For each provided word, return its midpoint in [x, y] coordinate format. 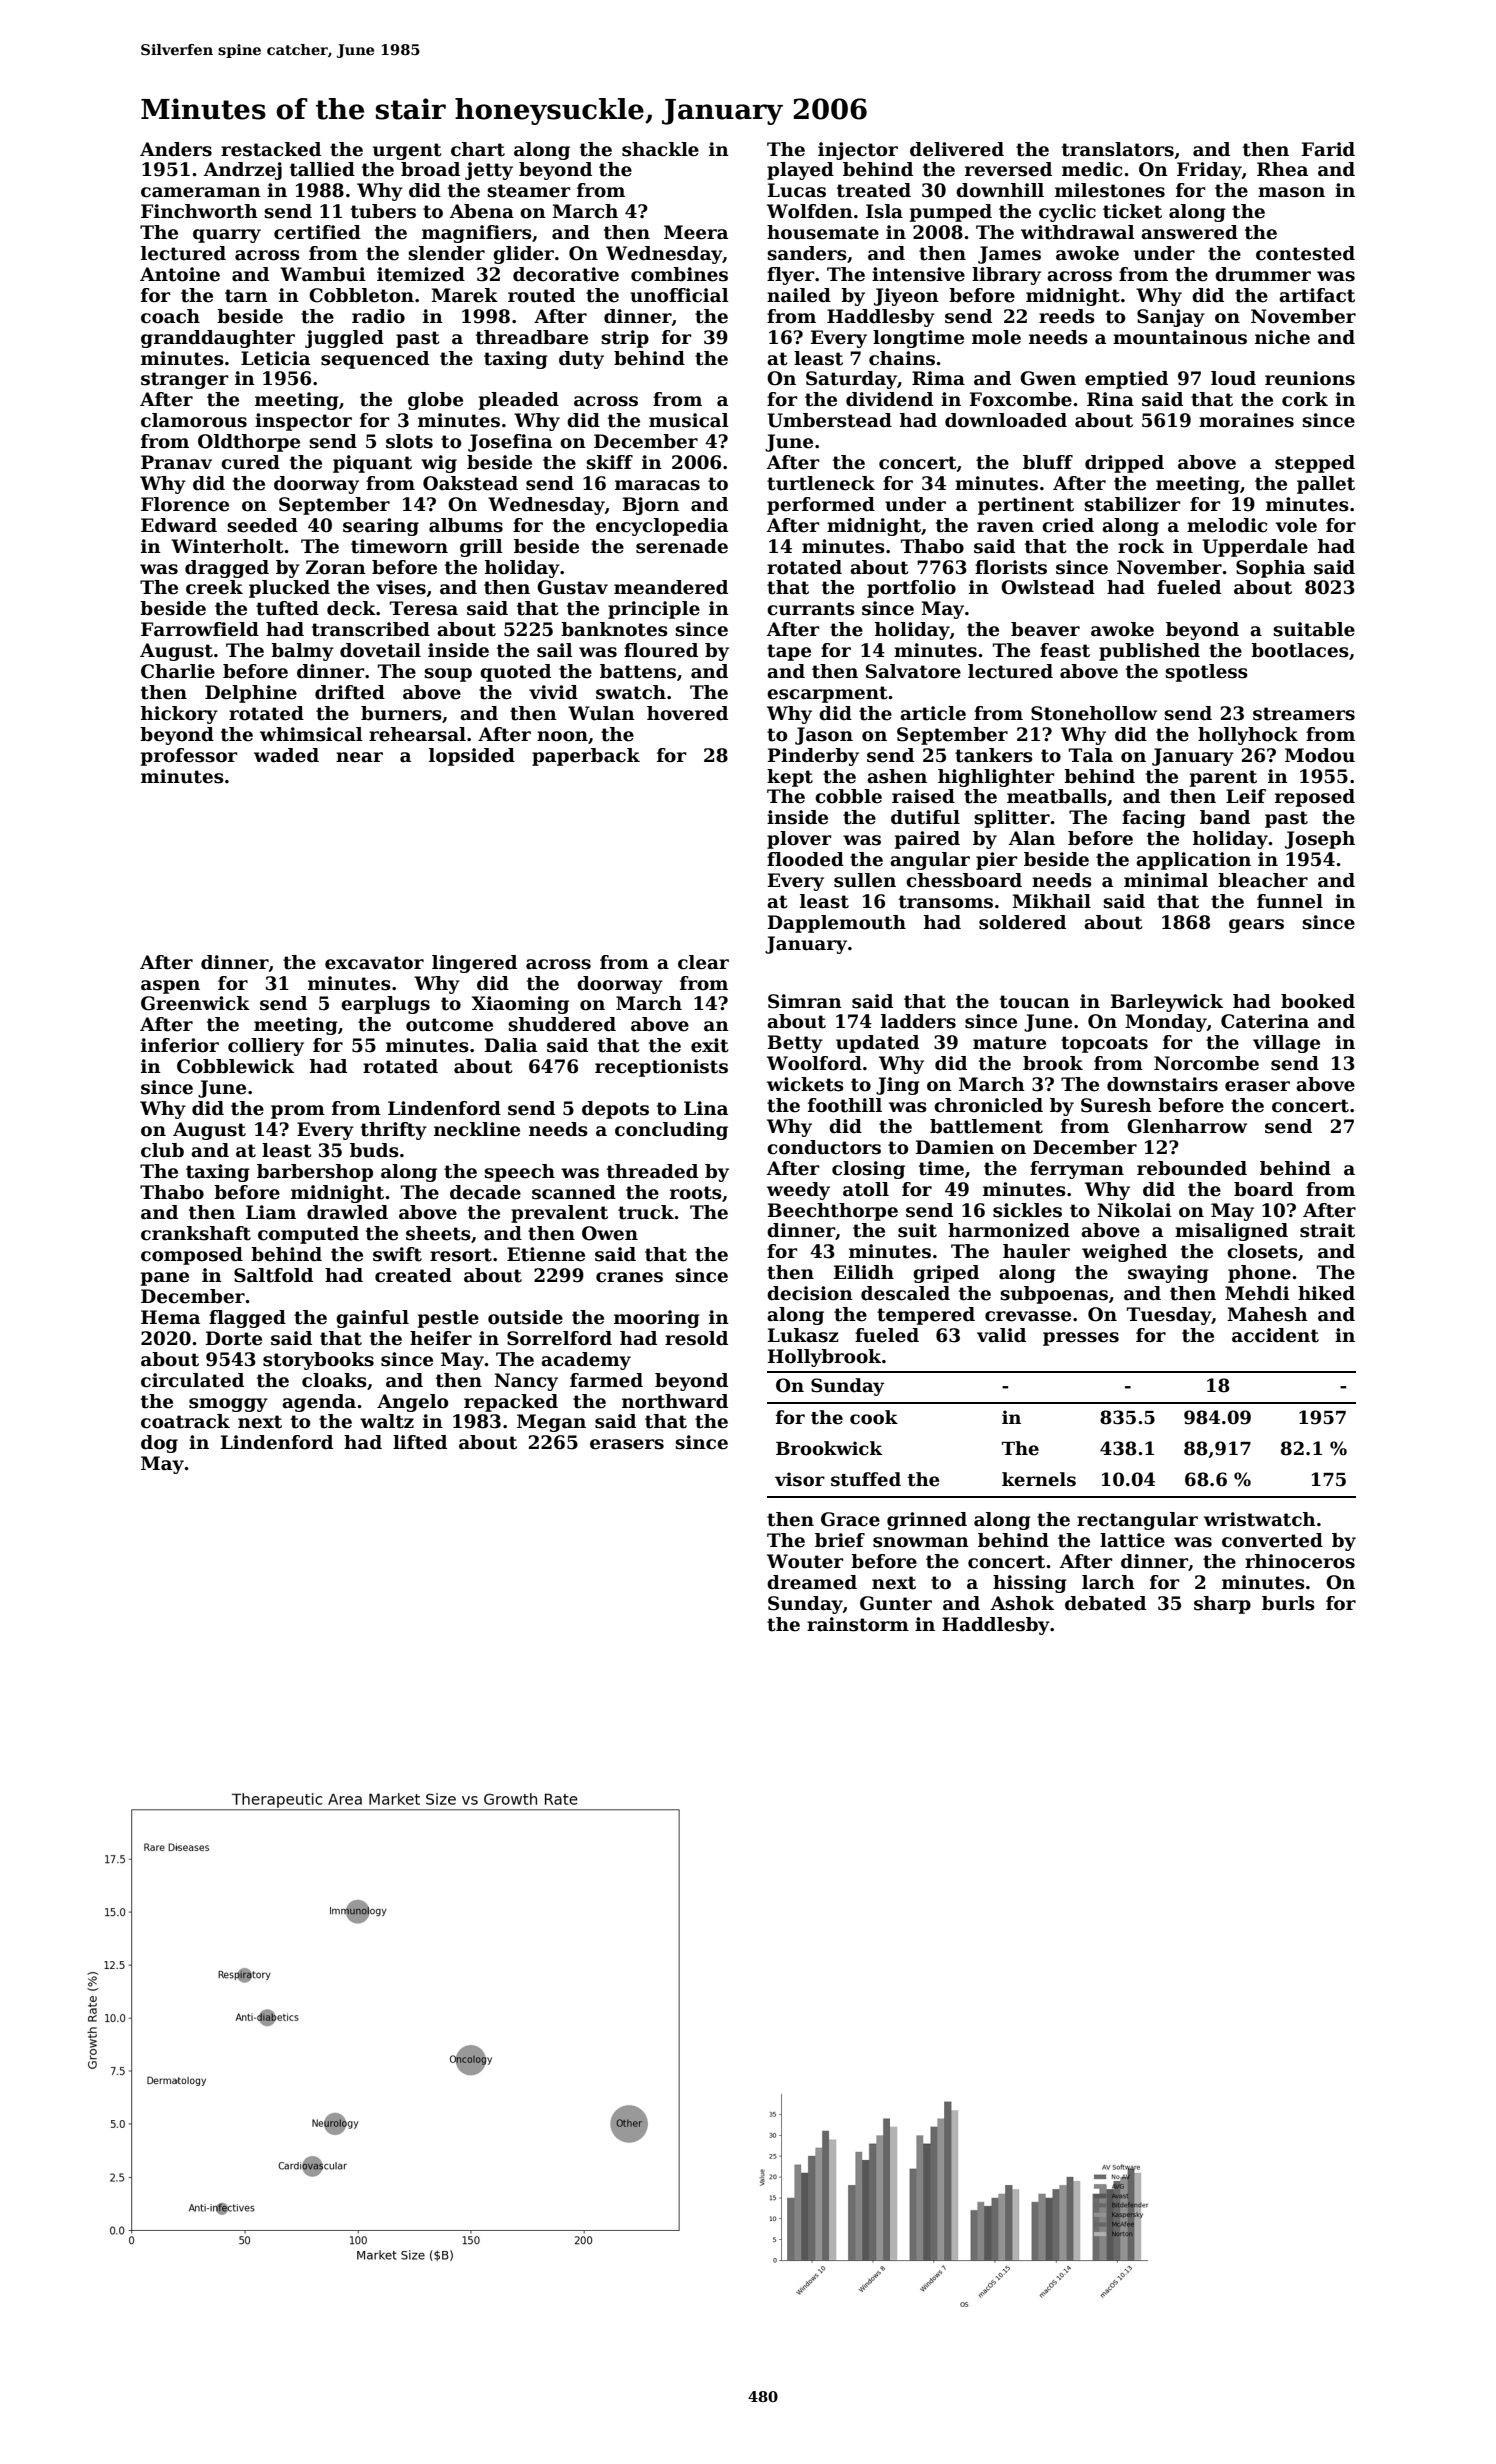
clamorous [194, 420]
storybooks [318, 1361]
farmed [606, 1380]
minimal [1166, 880]
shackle [660, 149]
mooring [657, 1319]
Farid [1328, 149]
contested [1305, 253]
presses [1081, 1339]
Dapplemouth [837, 924]
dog [159, 1444]
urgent [407, 151]
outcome [449, 1025]
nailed [799, 295]
